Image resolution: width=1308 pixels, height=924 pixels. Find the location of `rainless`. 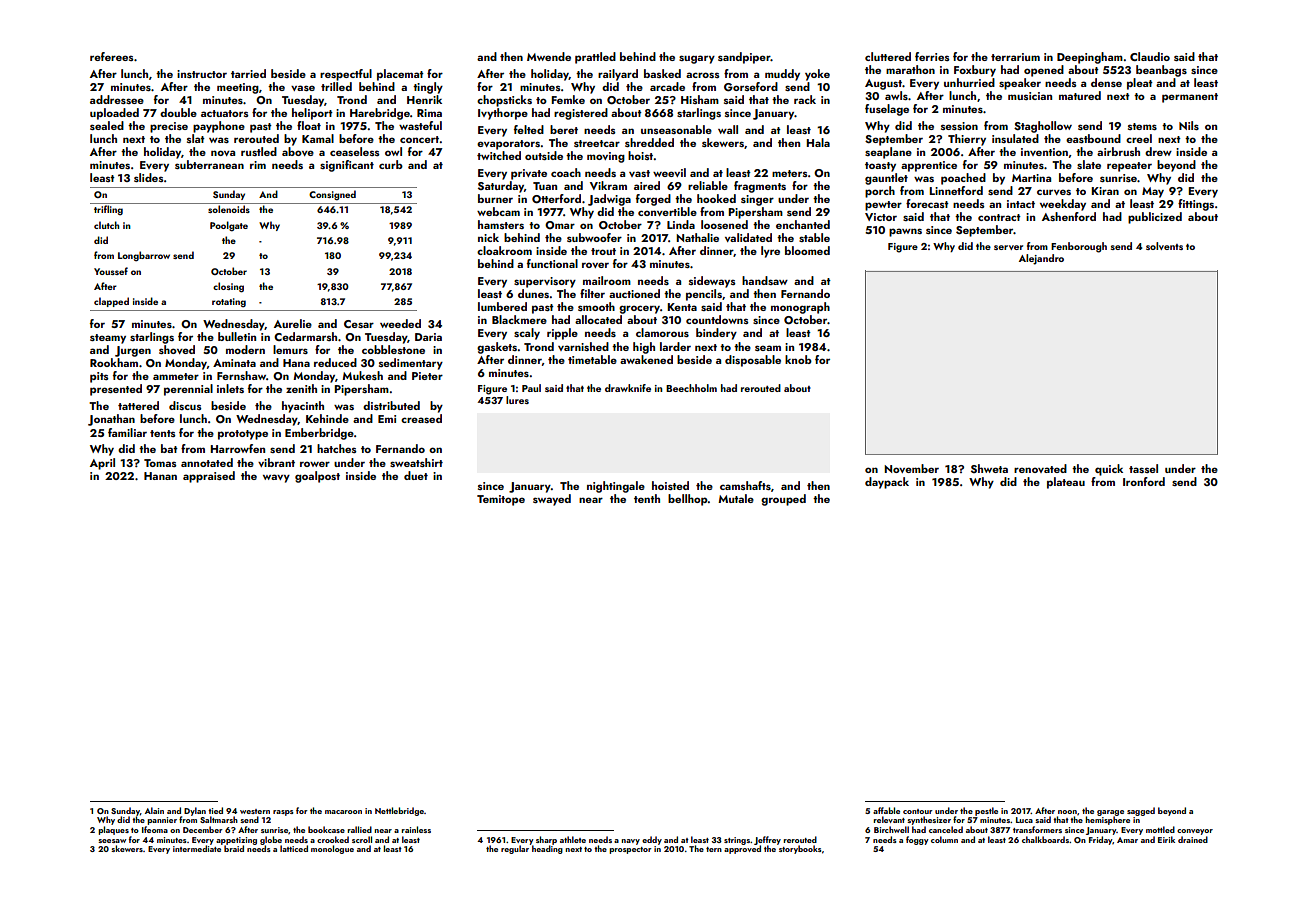

rainless is located at coordinates (416, 829).
